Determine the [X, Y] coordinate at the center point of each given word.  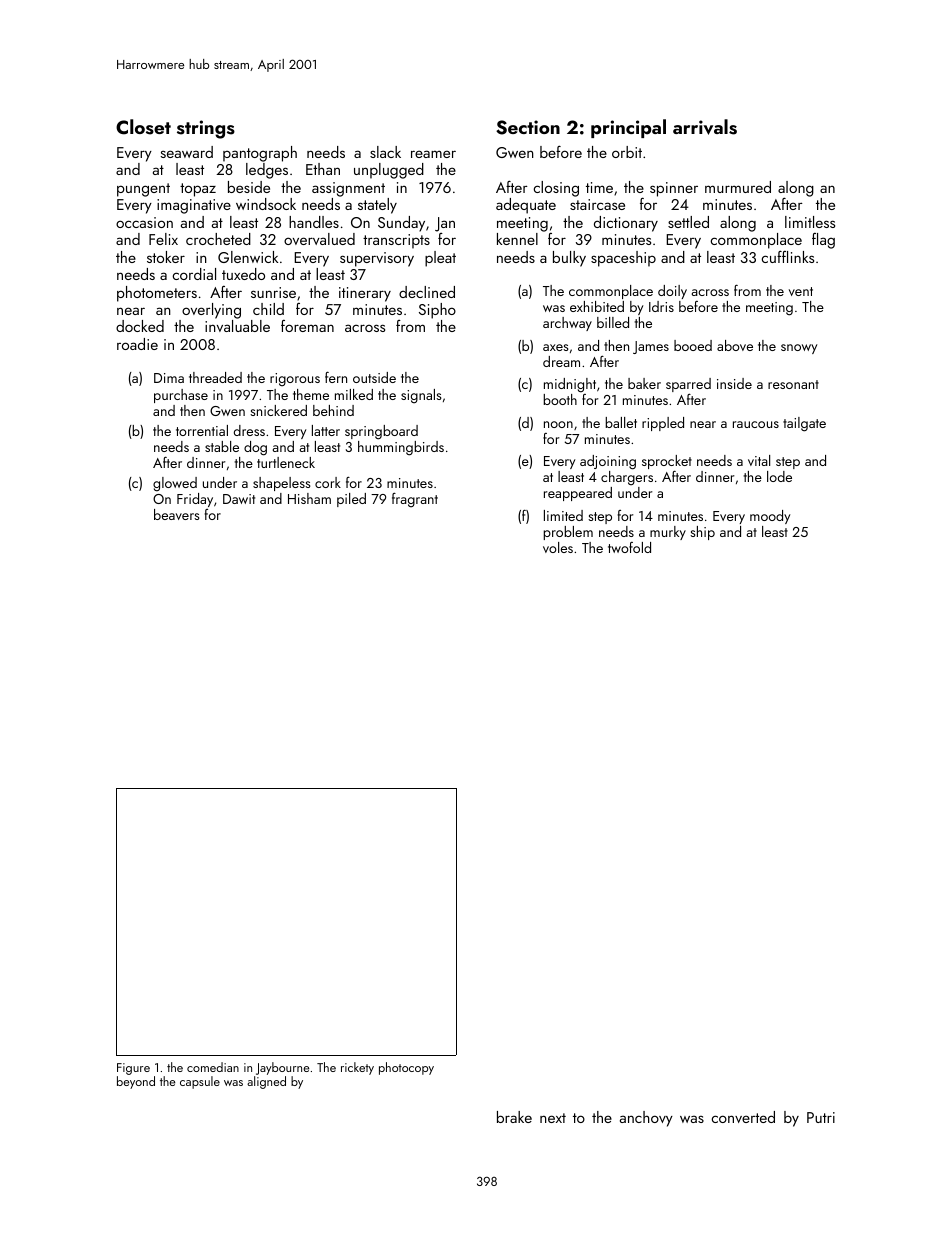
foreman [307, 326]
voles [558, 547]
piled [351, 500]
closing [556, 189]
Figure [133, 1069]
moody [770, 517]
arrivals [705, 127]
